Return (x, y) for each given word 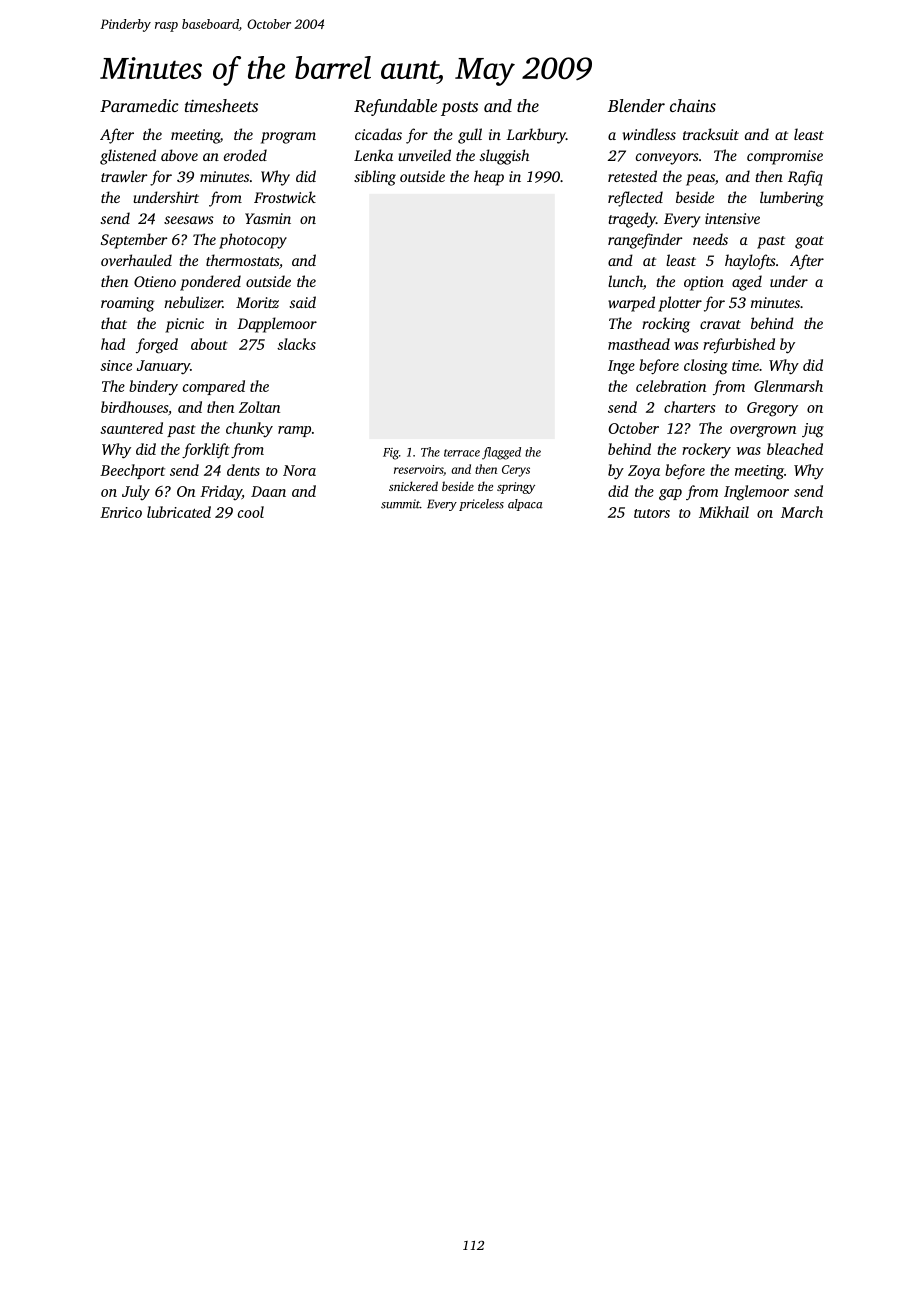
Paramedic (139, 105)
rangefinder (645, 241)
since (116, 365)
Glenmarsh (788, 386)
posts (459, 109)
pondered (210, 283)
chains (693, 105)
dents (243, 470)
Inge (621, 367)
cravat (720, 324)
